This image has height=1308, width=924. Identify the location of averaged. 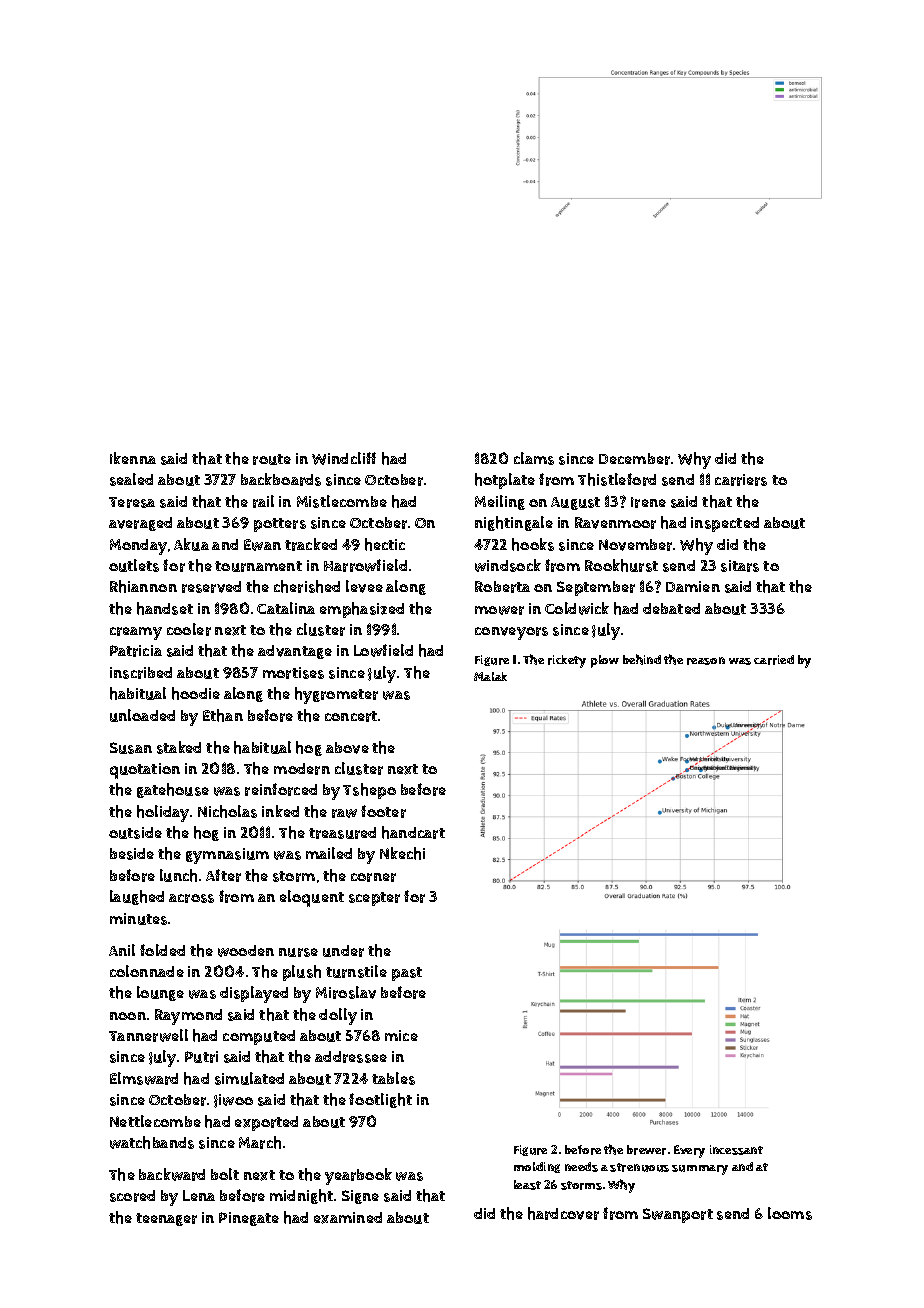
(140, 524).
